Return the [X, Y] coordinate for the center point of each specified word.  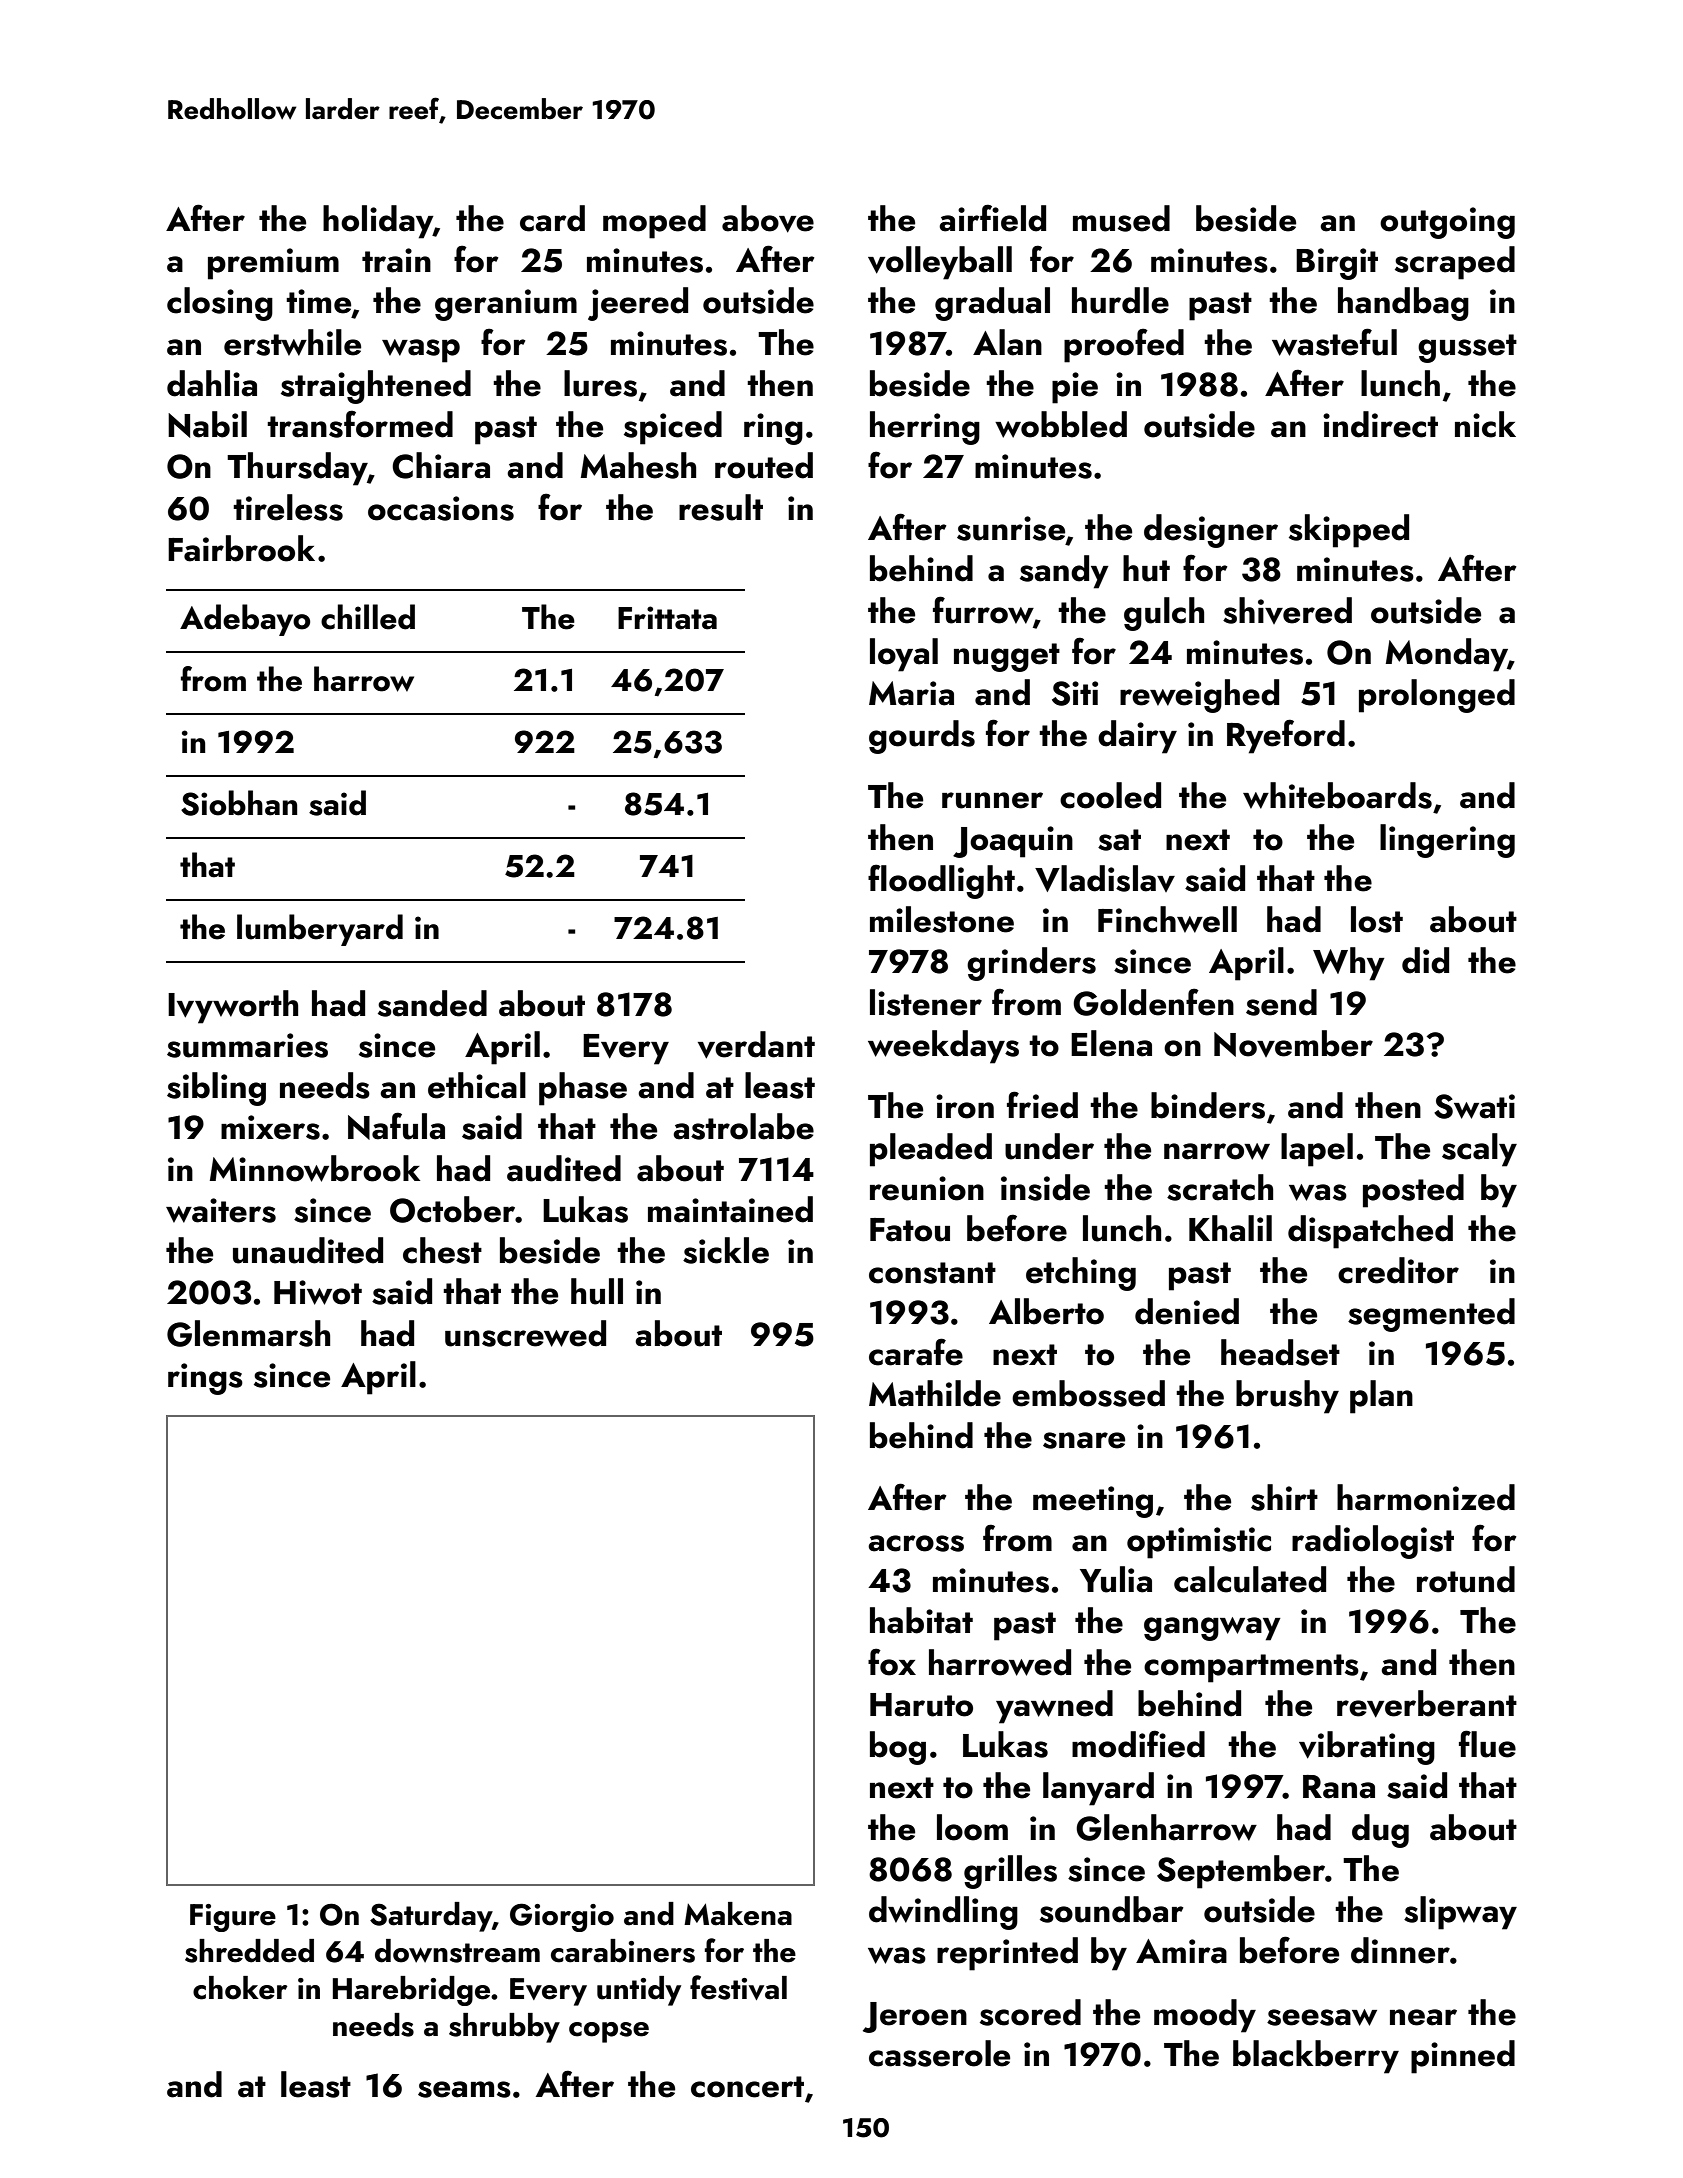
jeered [638, 304]
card [552, 218]
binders [1208, 1105]
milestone [942, 919]
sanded [432, 1003]
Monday [1447, 655]
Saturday [431, 1917]
